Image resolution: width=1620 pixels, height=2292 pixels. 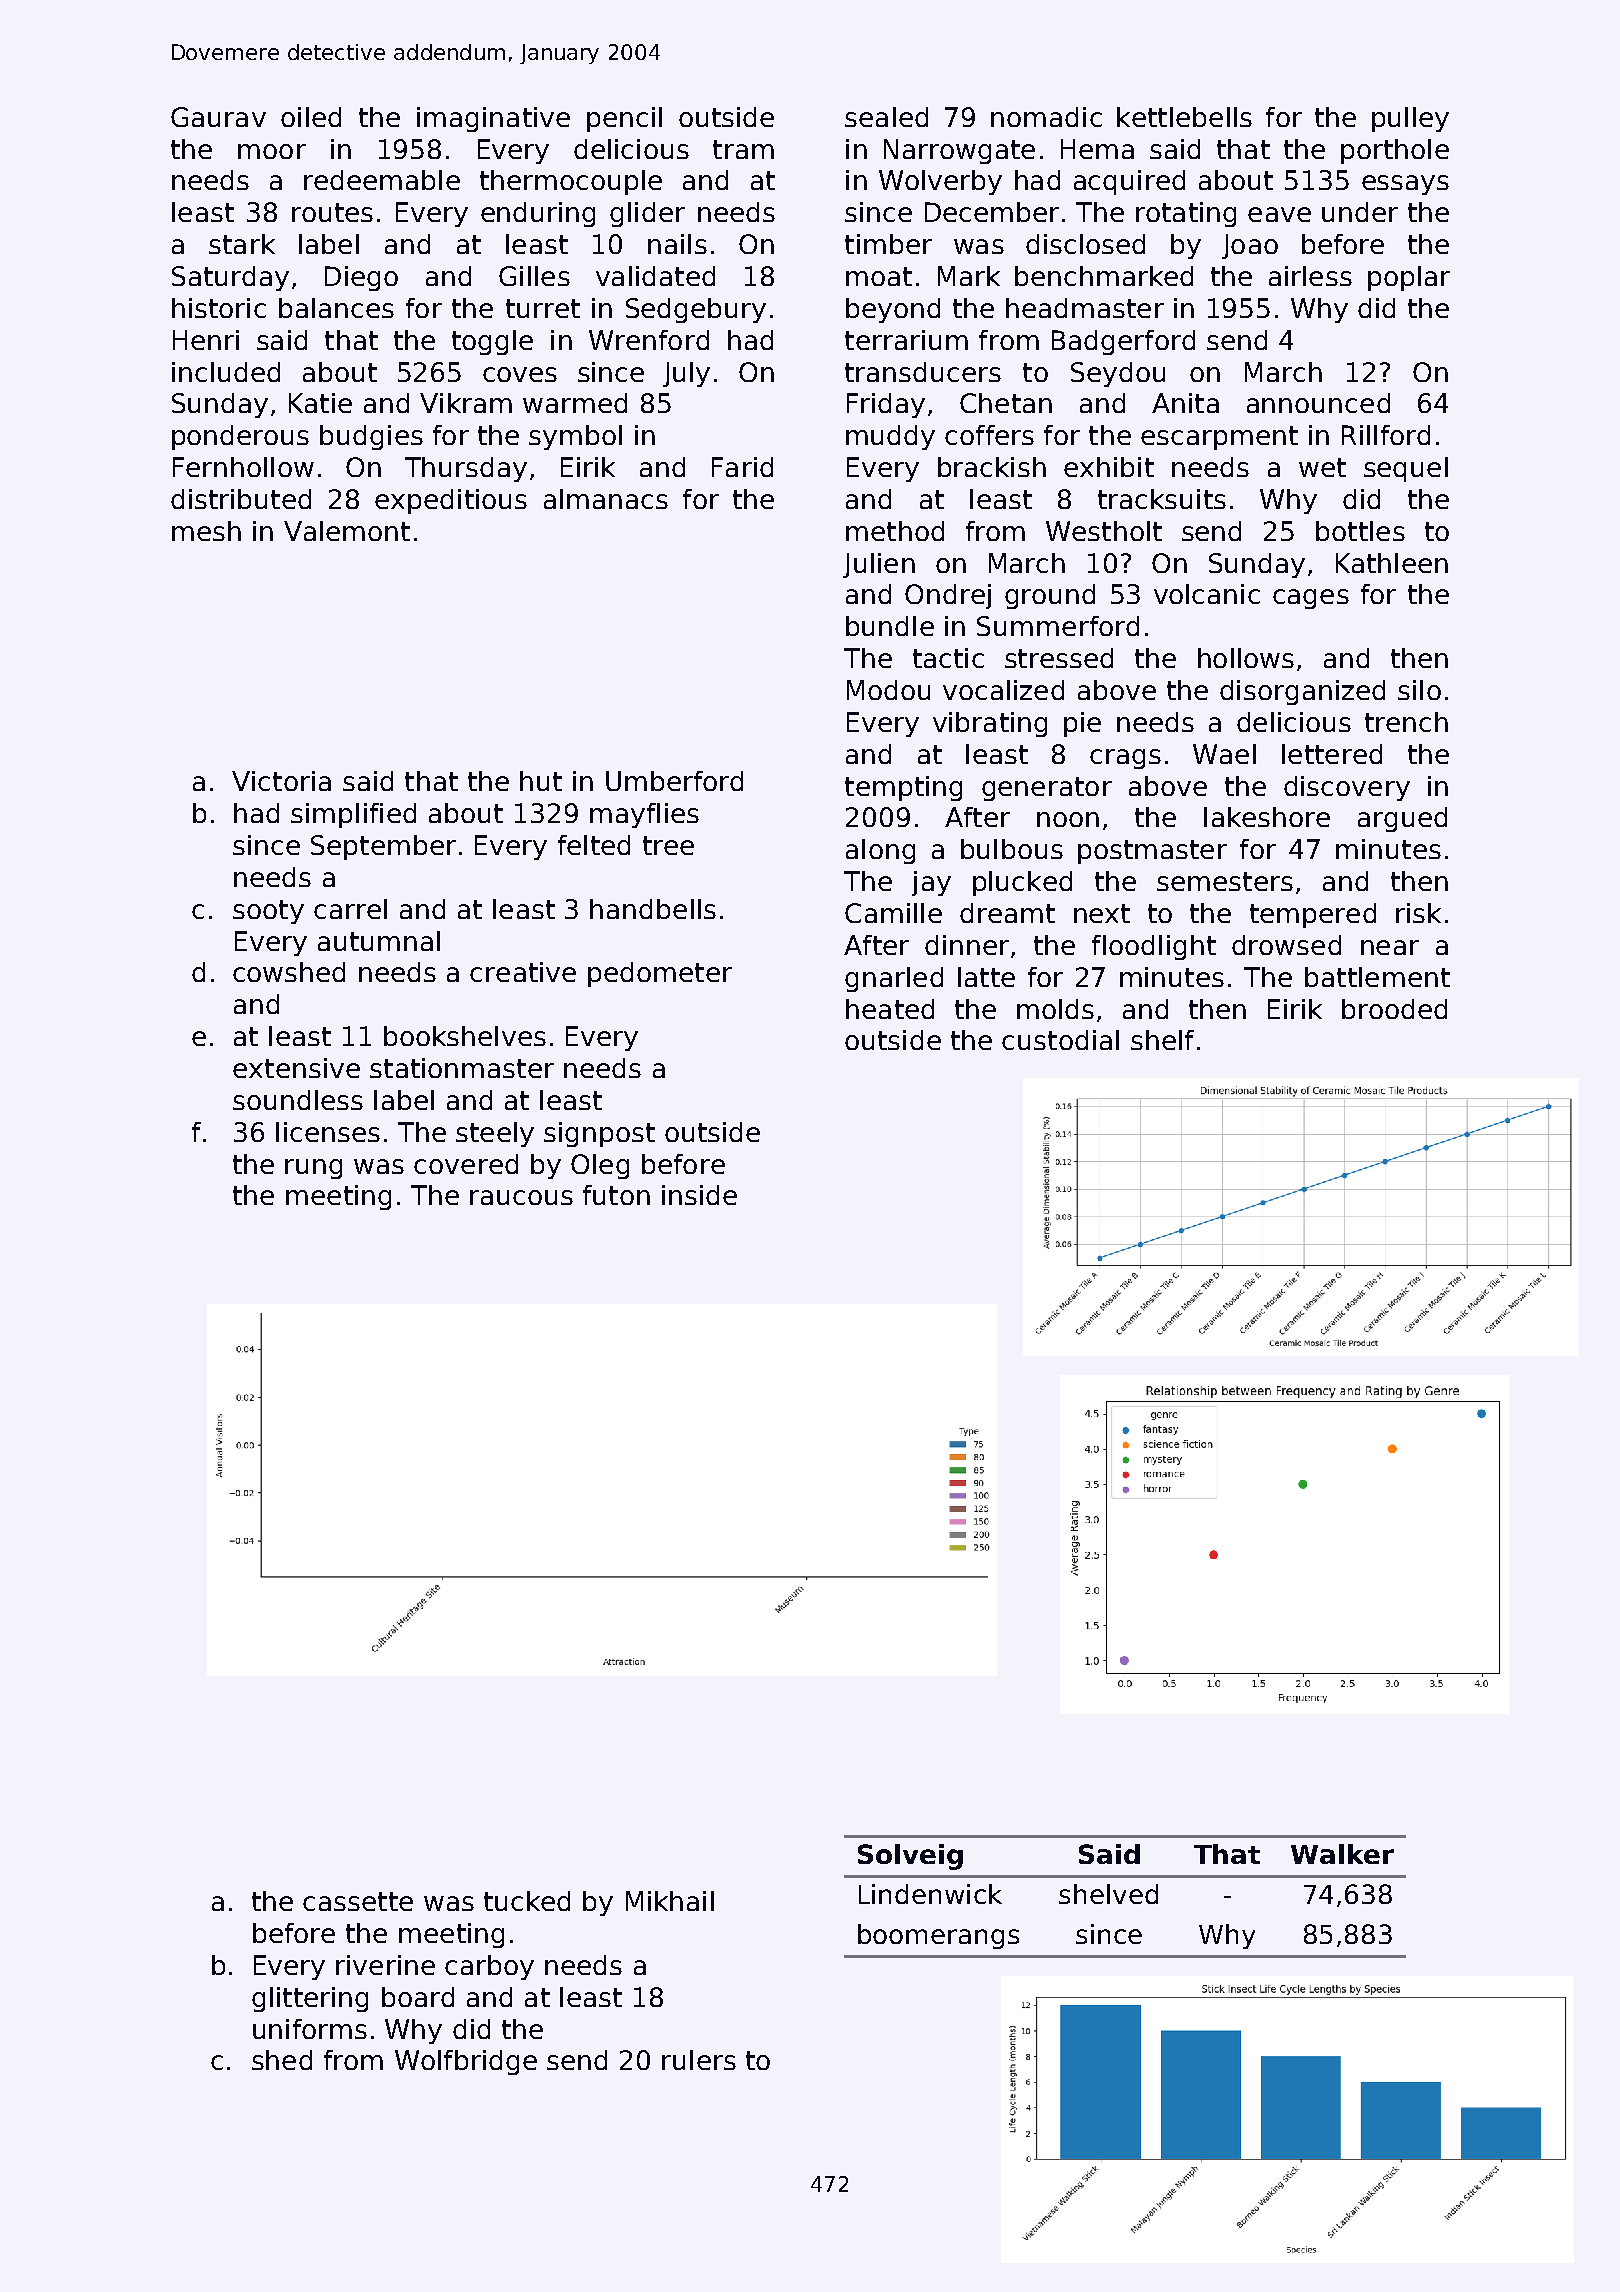 I want to click on battlement, so click(x=1377, y=977).
